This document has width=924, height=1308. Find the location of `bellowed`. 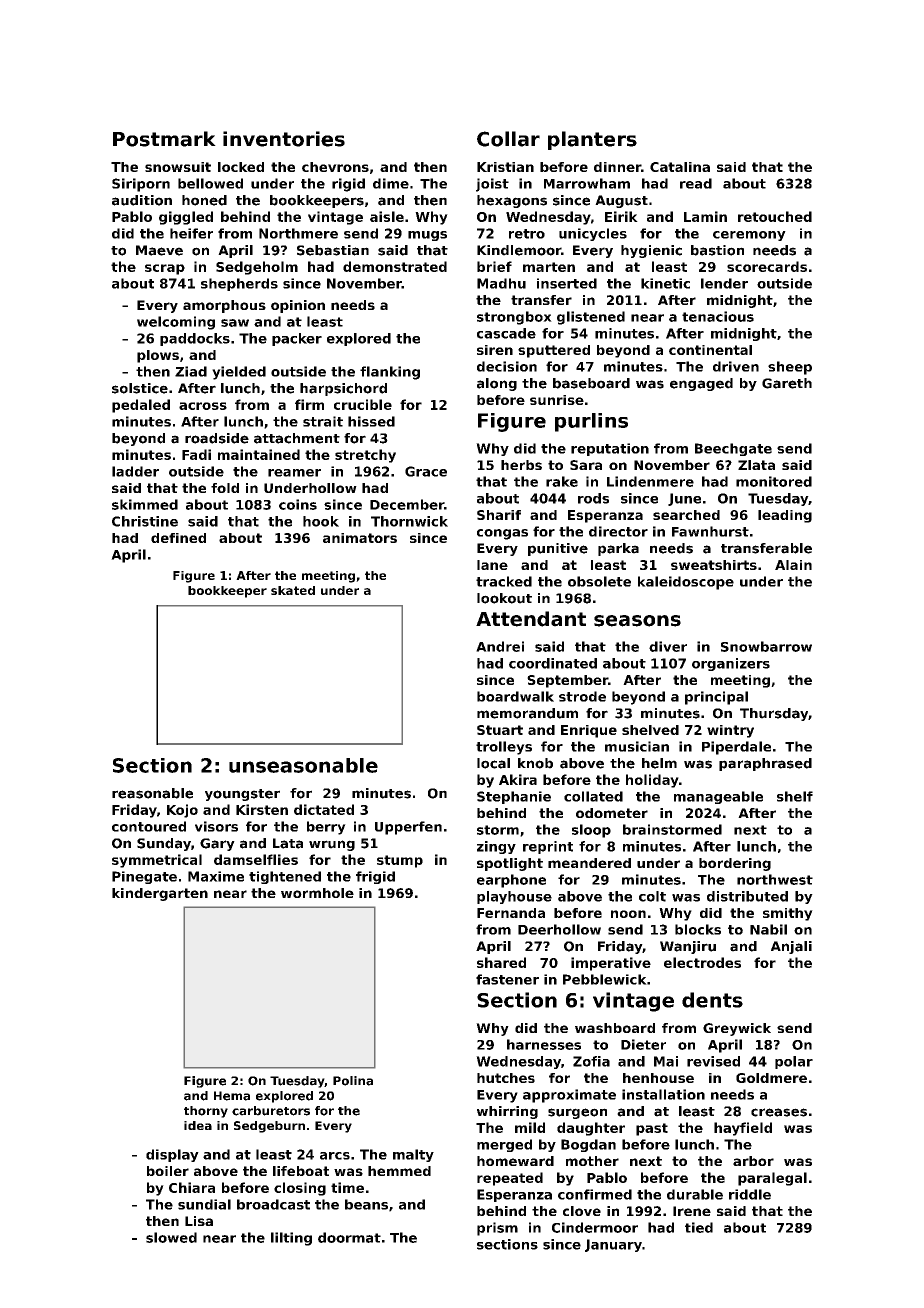

bellowed is located at coordinates (210, 183).
